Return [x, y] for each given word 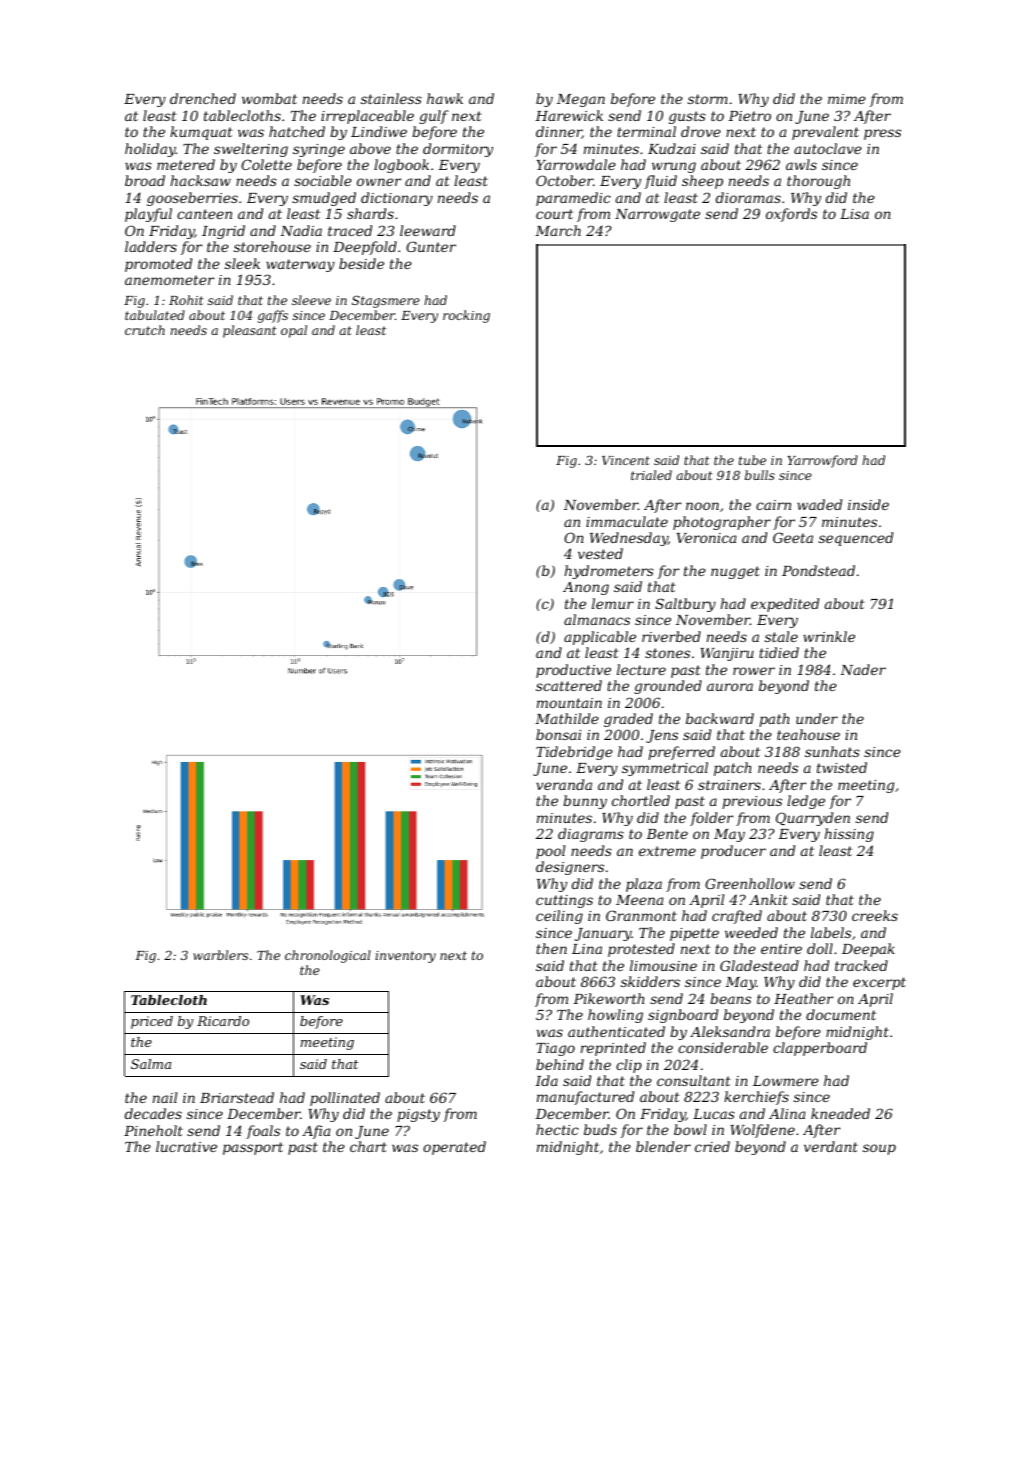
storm [708, 99]
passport [253, 1148]
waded [819, 504]
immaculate [627, 521]
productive [573, 671]
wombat [269, 98]
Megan [581, 100]
